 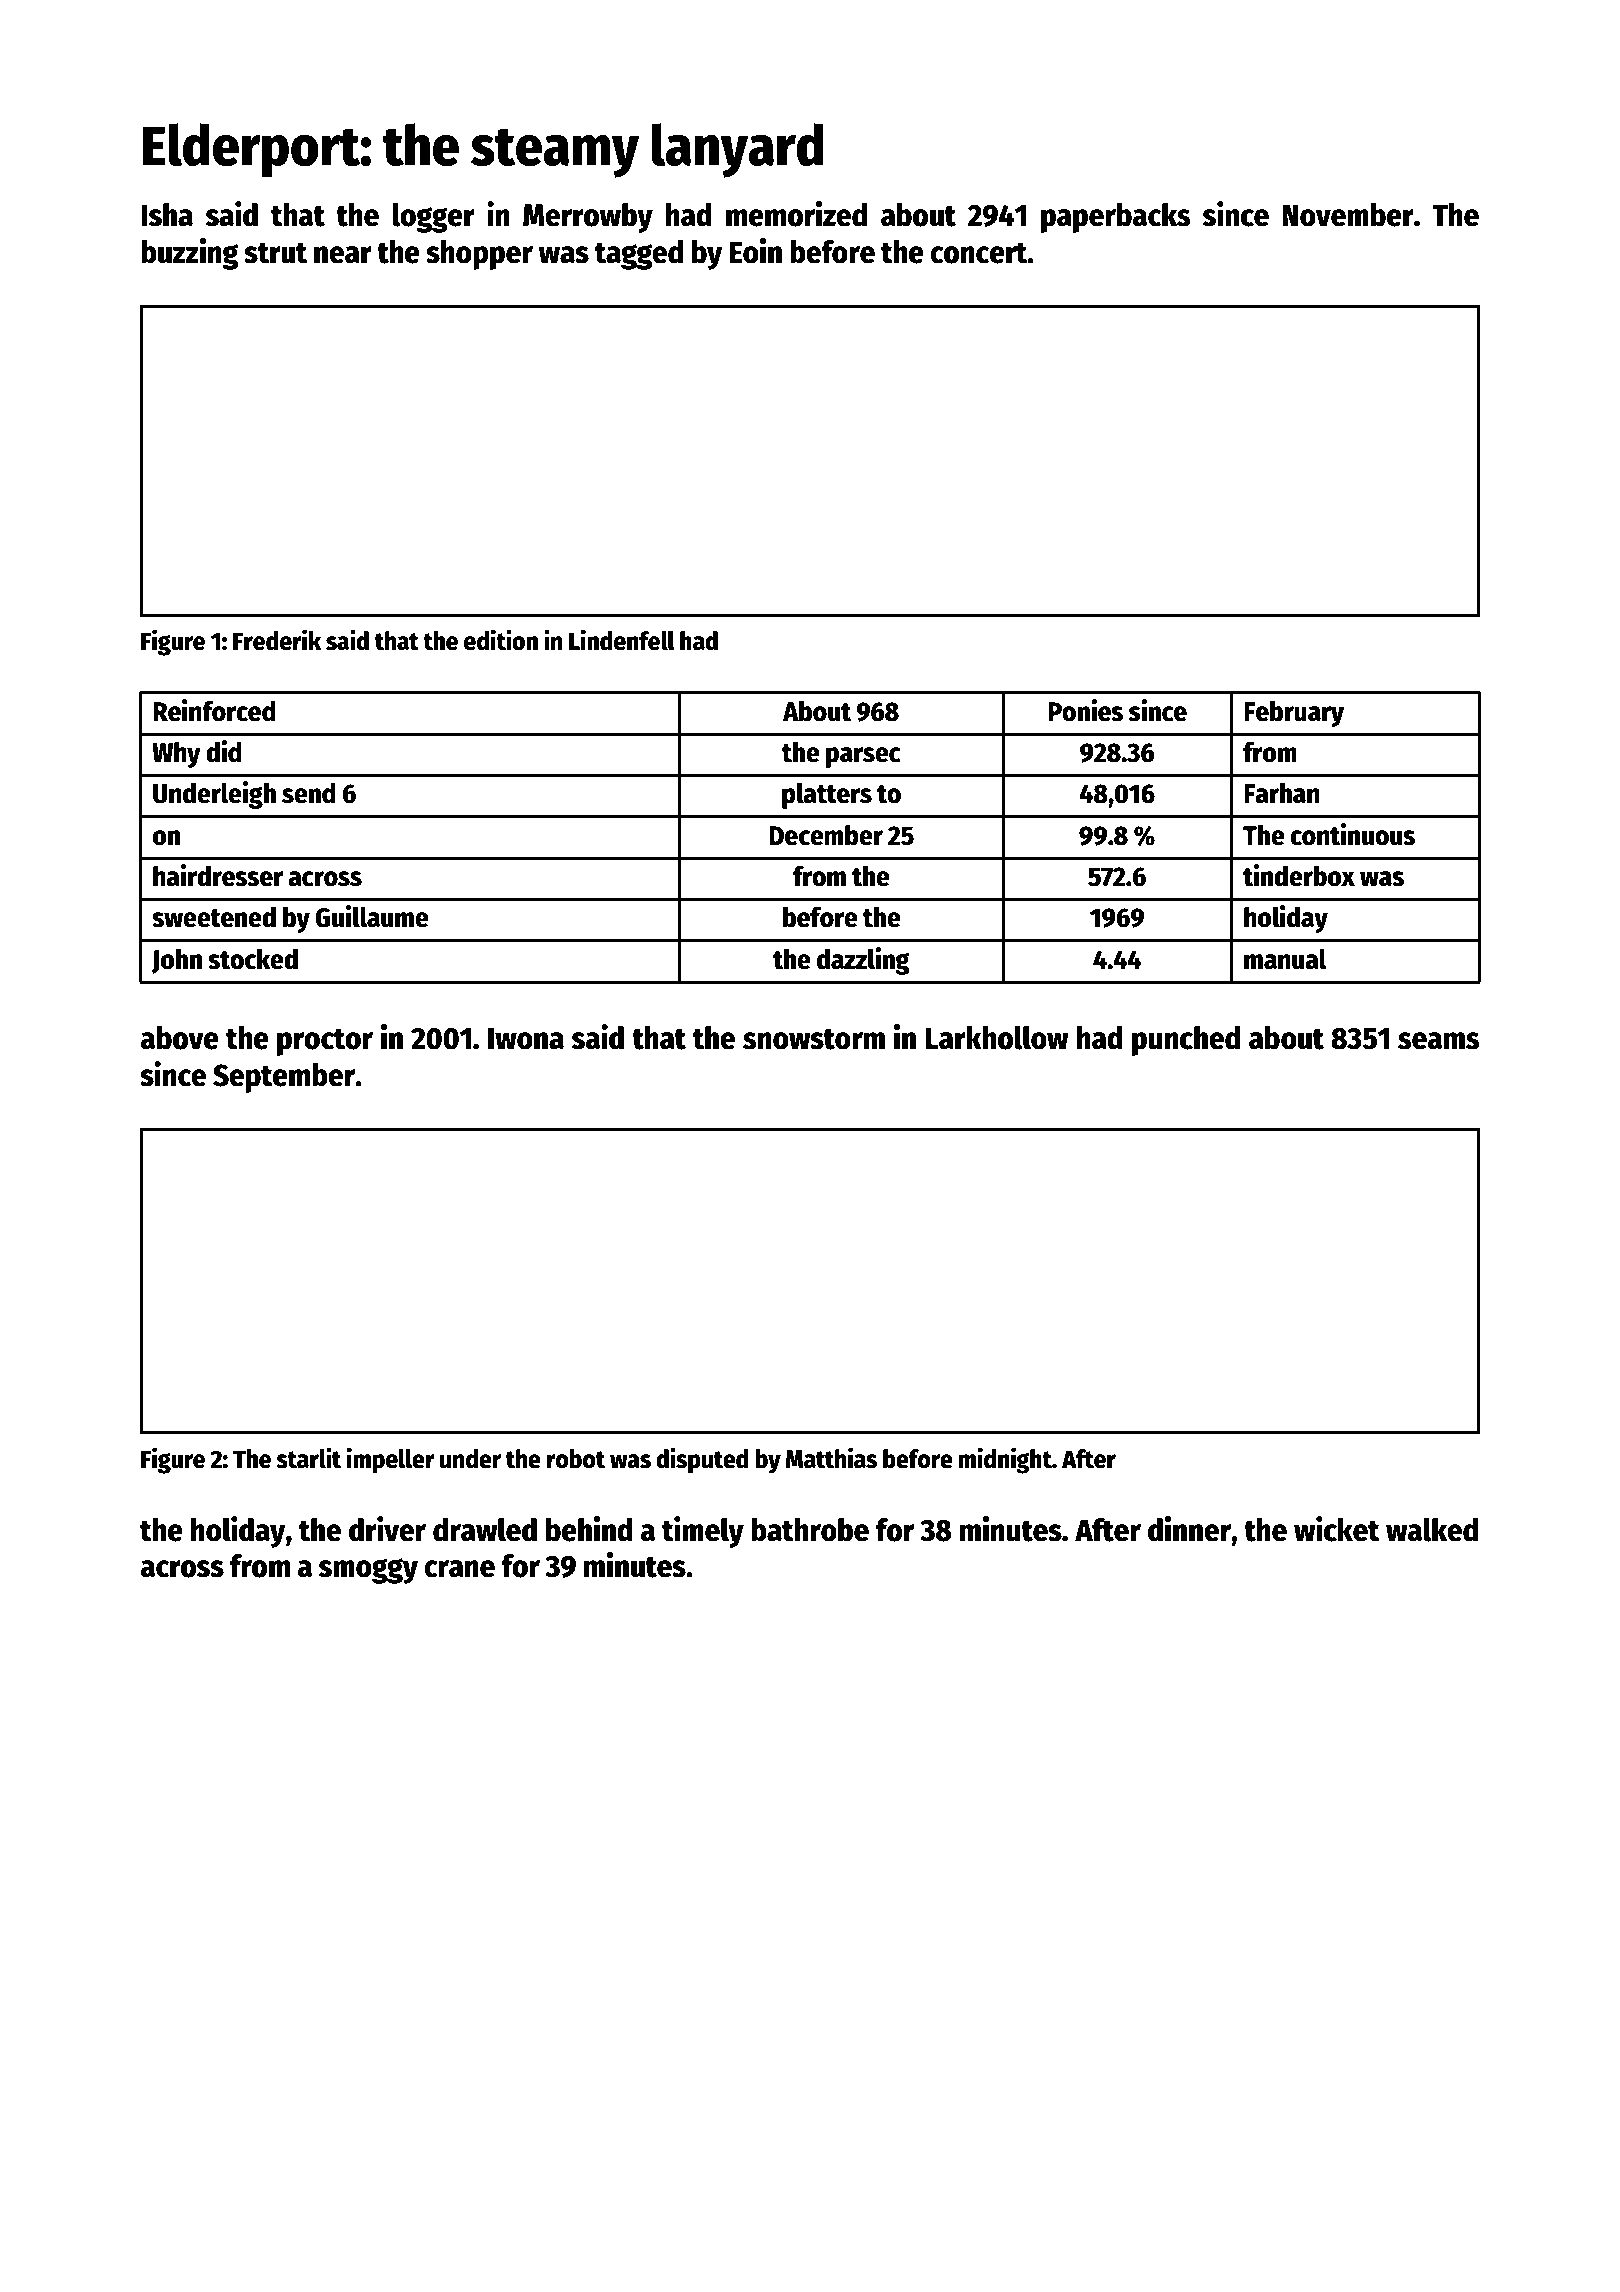 What do you see at coordinates (796, 214) in the image?
I see `memorized` at bounding box center [796, 214].
